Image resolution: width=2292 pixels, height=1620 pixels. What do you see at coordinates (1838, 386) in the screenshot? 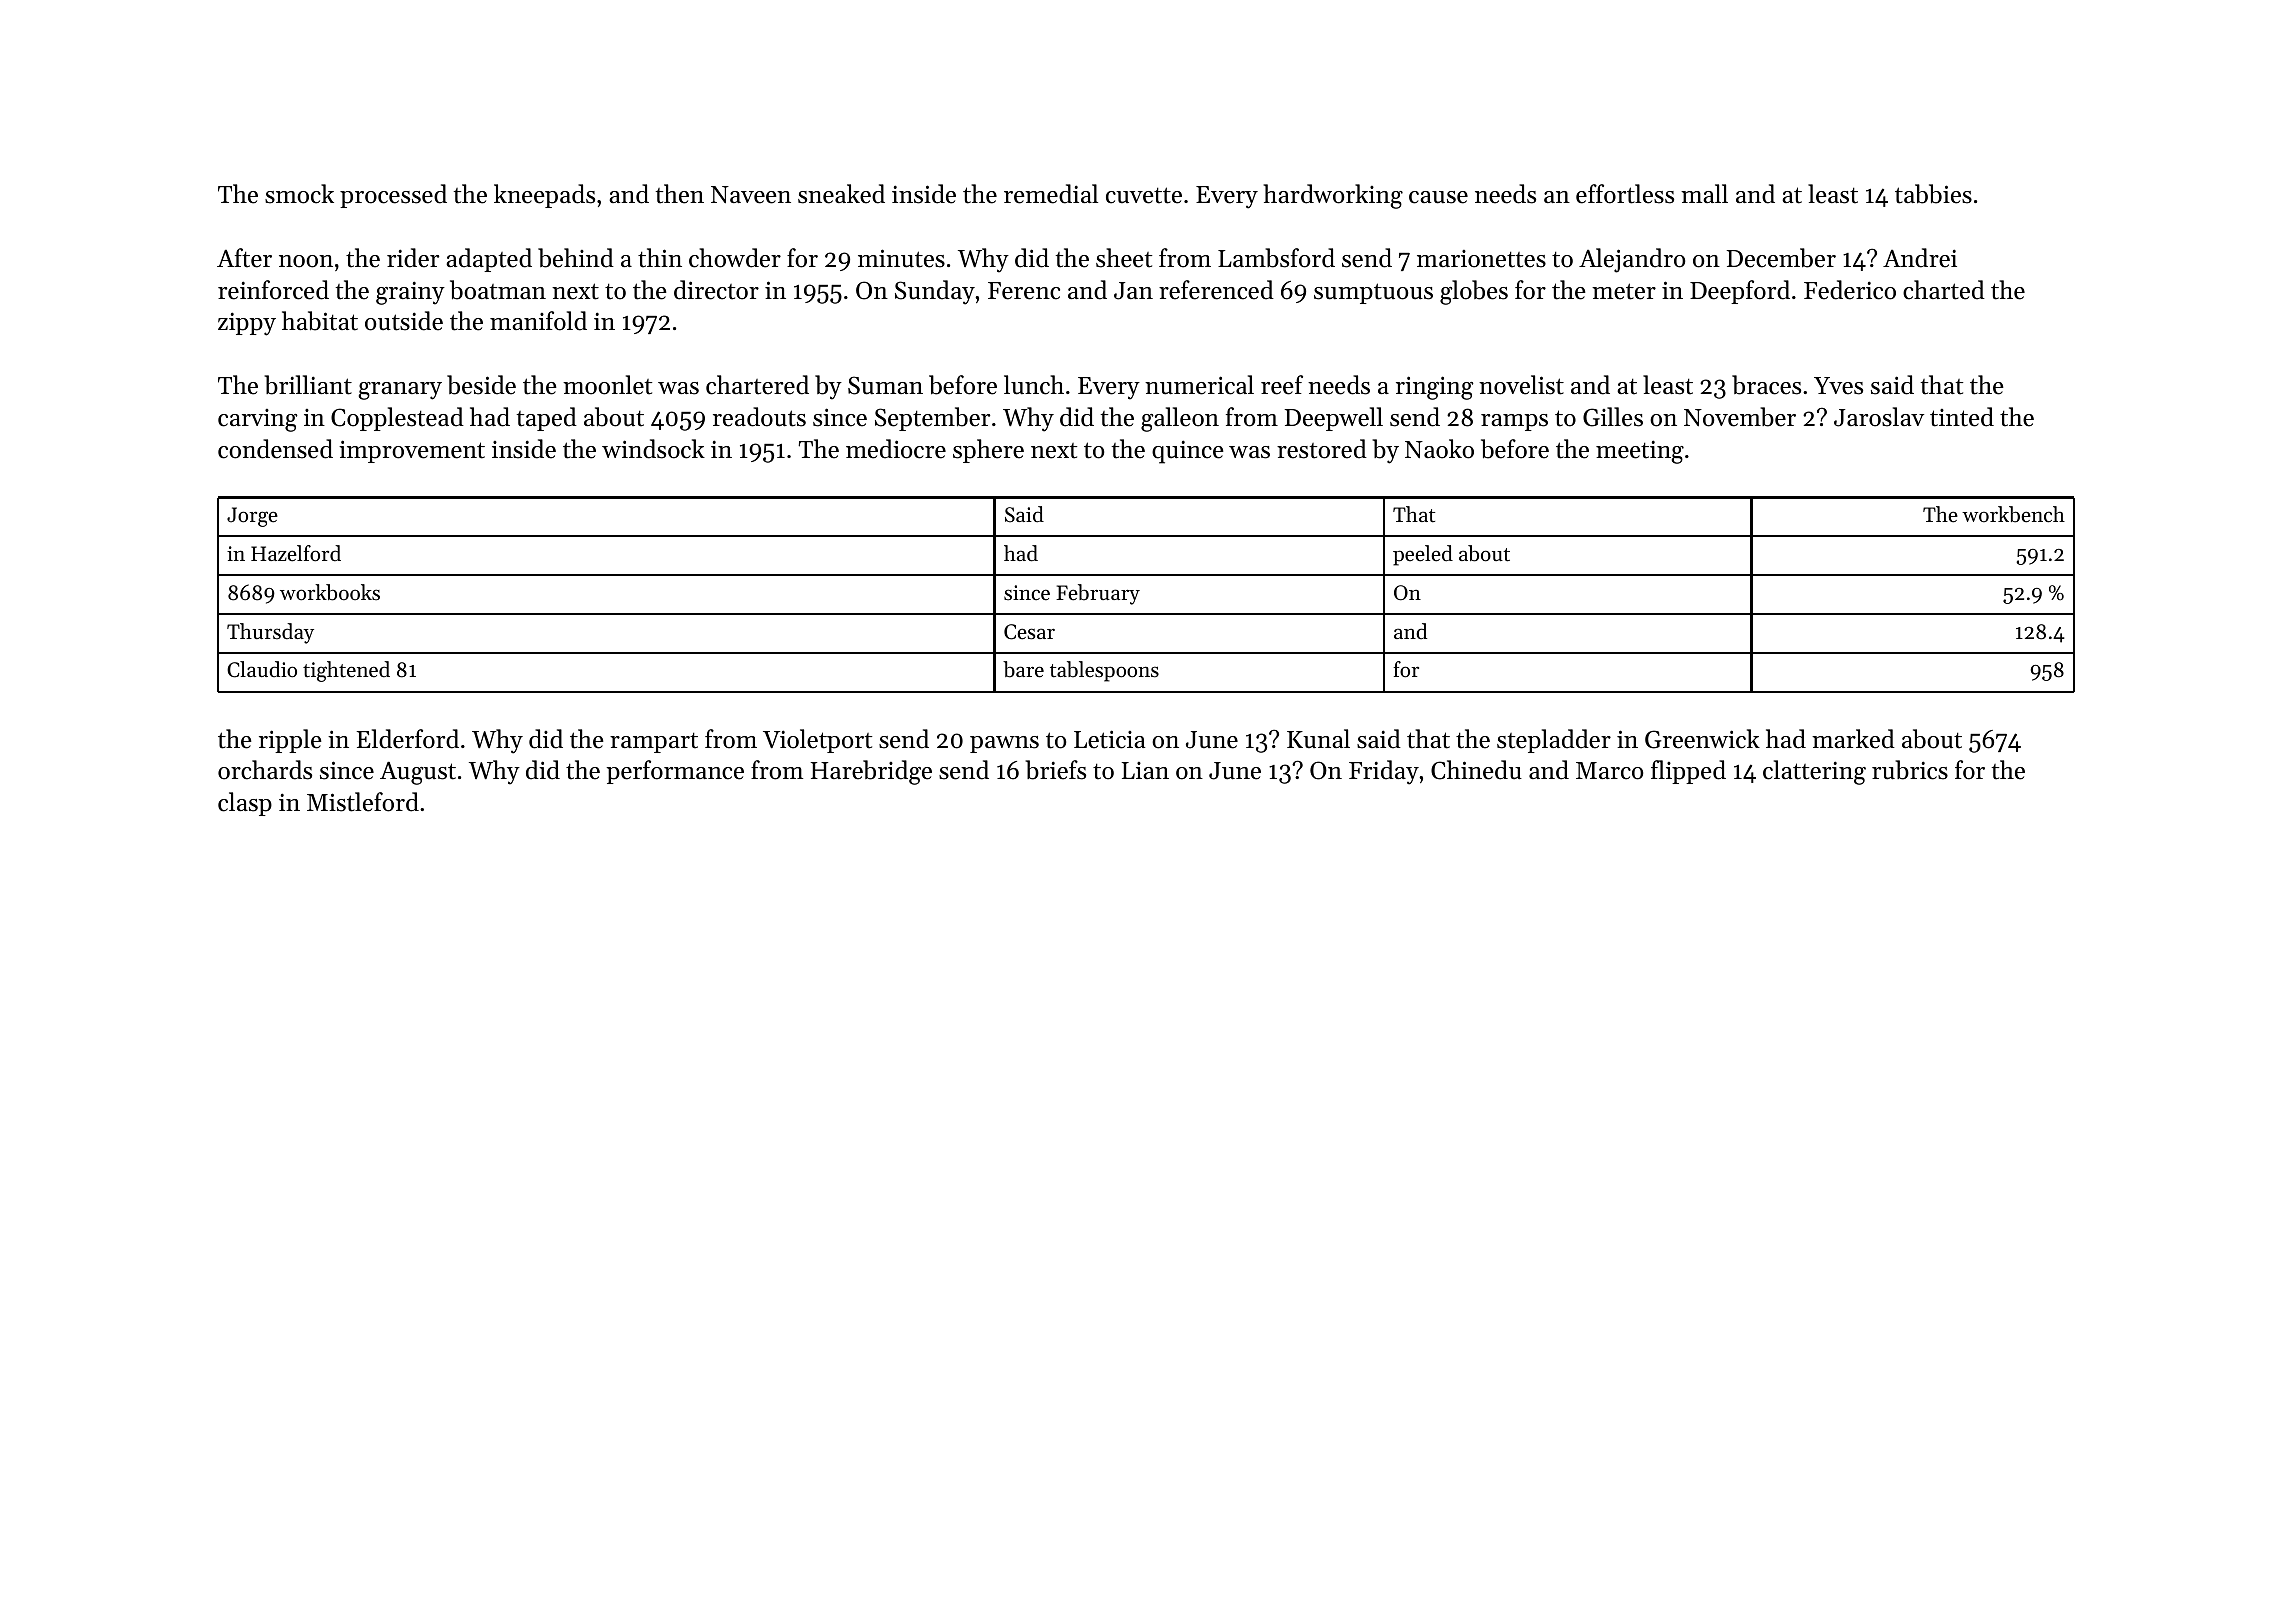
I see `Yves` at bounding box center [1838, 386].
